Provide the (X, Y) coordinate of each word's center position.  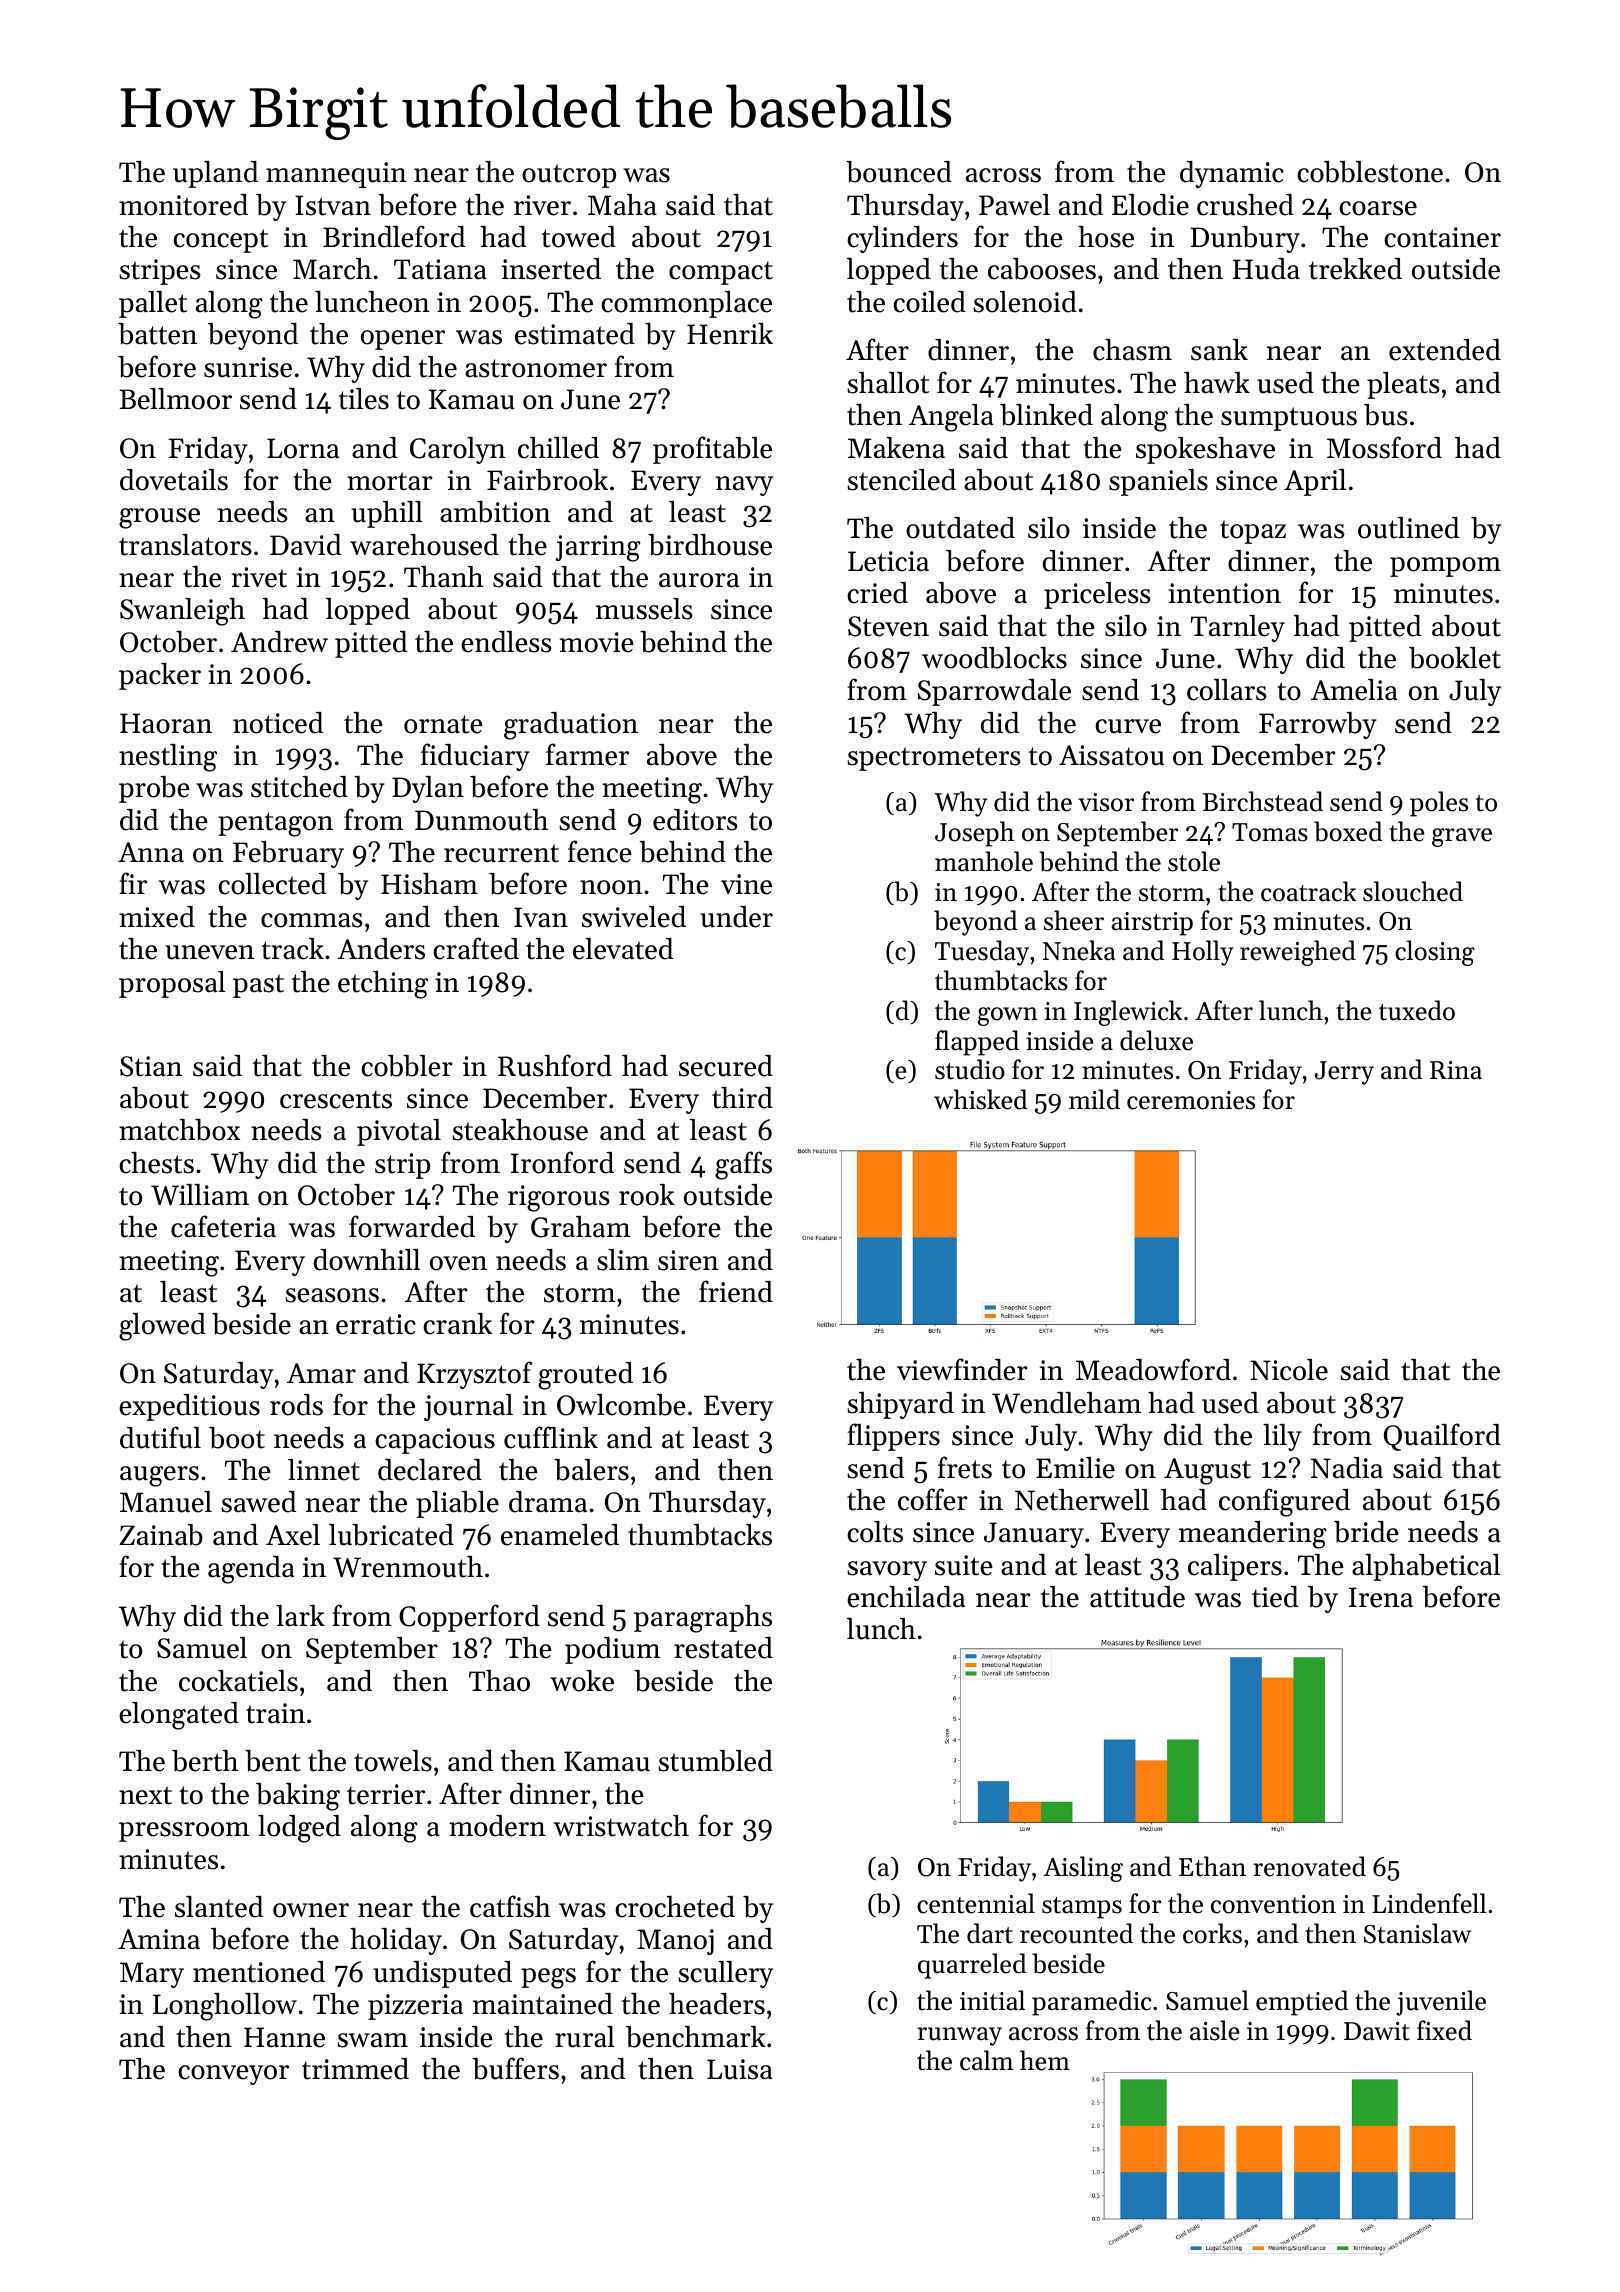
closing (1435, 953)
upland (215, 174)
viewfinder (962, 1369)
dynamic (1232, 174)
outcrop (569, 176)
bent (273, 1761)
